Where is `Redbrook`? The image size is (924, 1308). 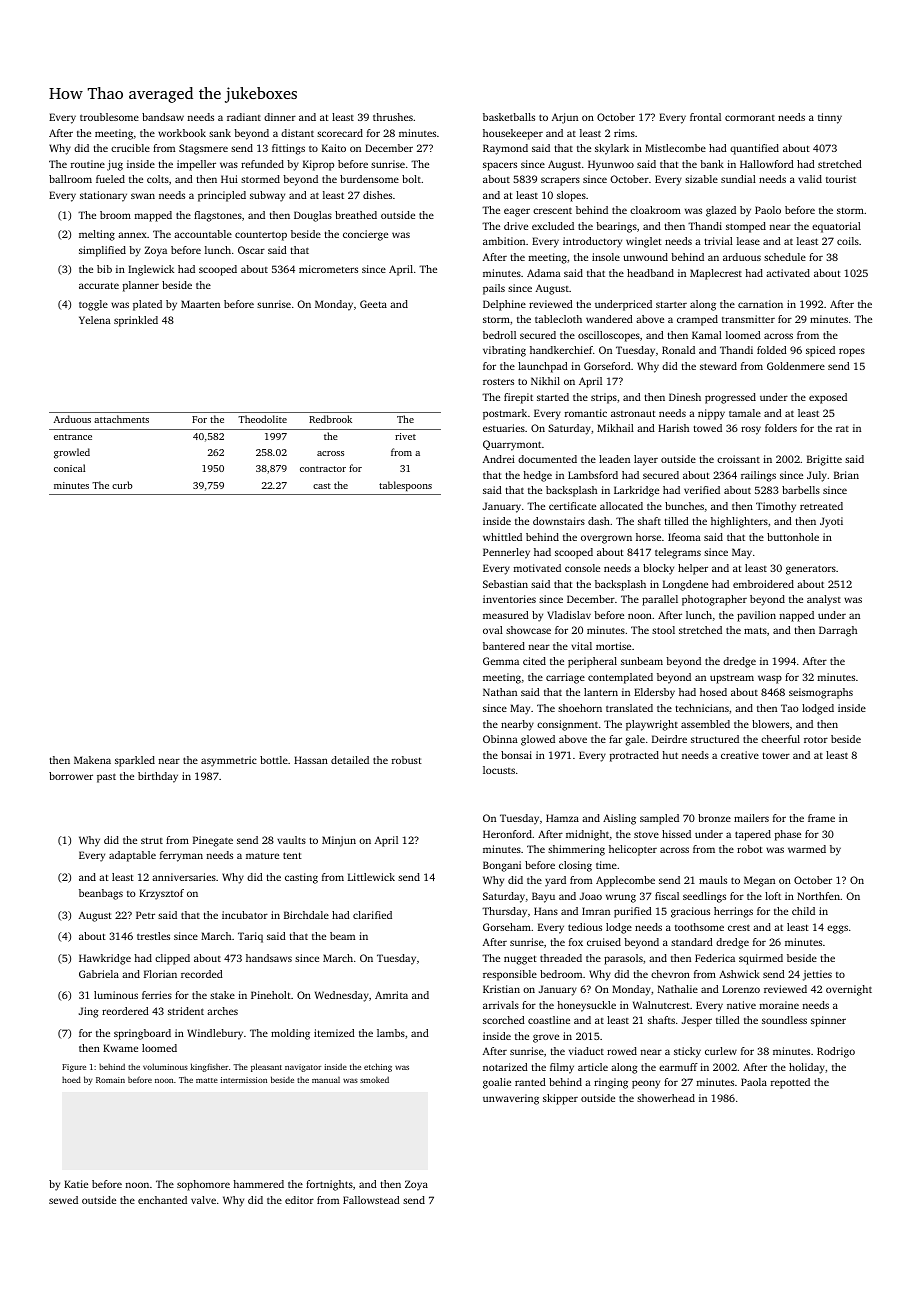 Redbrook is located at coordinates (330, 419).
